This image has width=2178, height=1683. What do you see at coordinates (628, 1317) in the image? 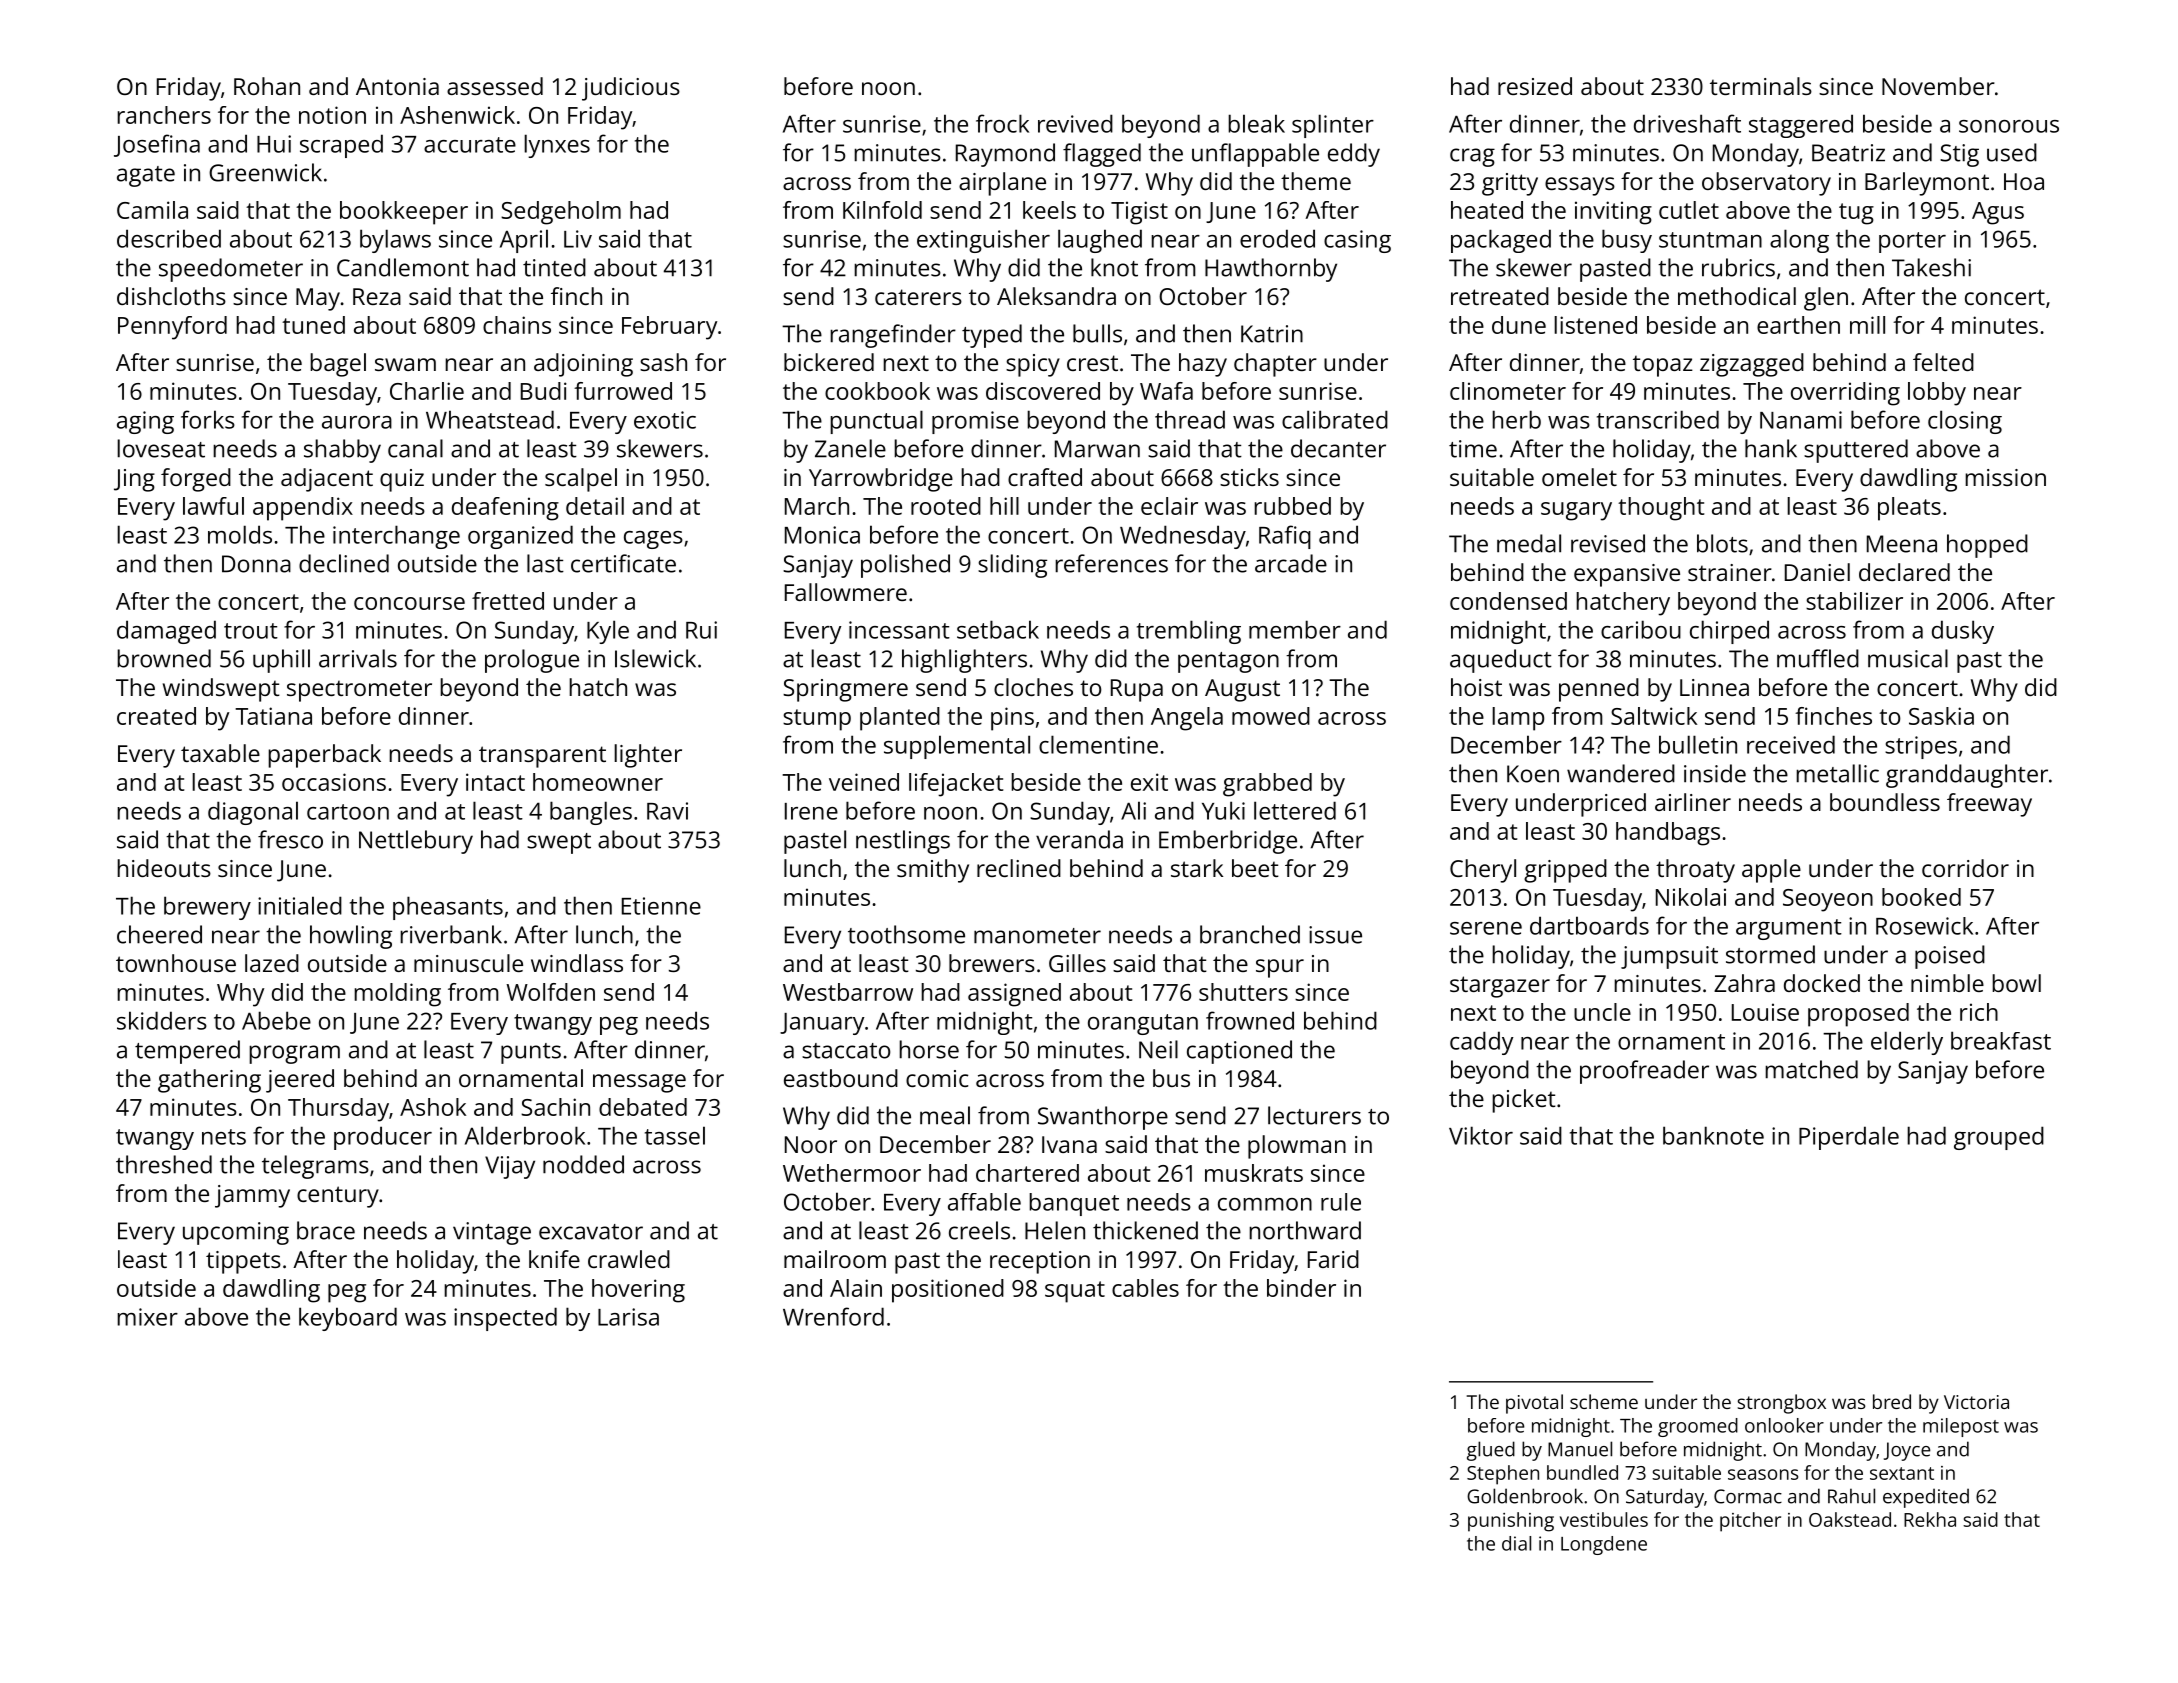
I see `Larisa` at bounding box center [628, 1317].
